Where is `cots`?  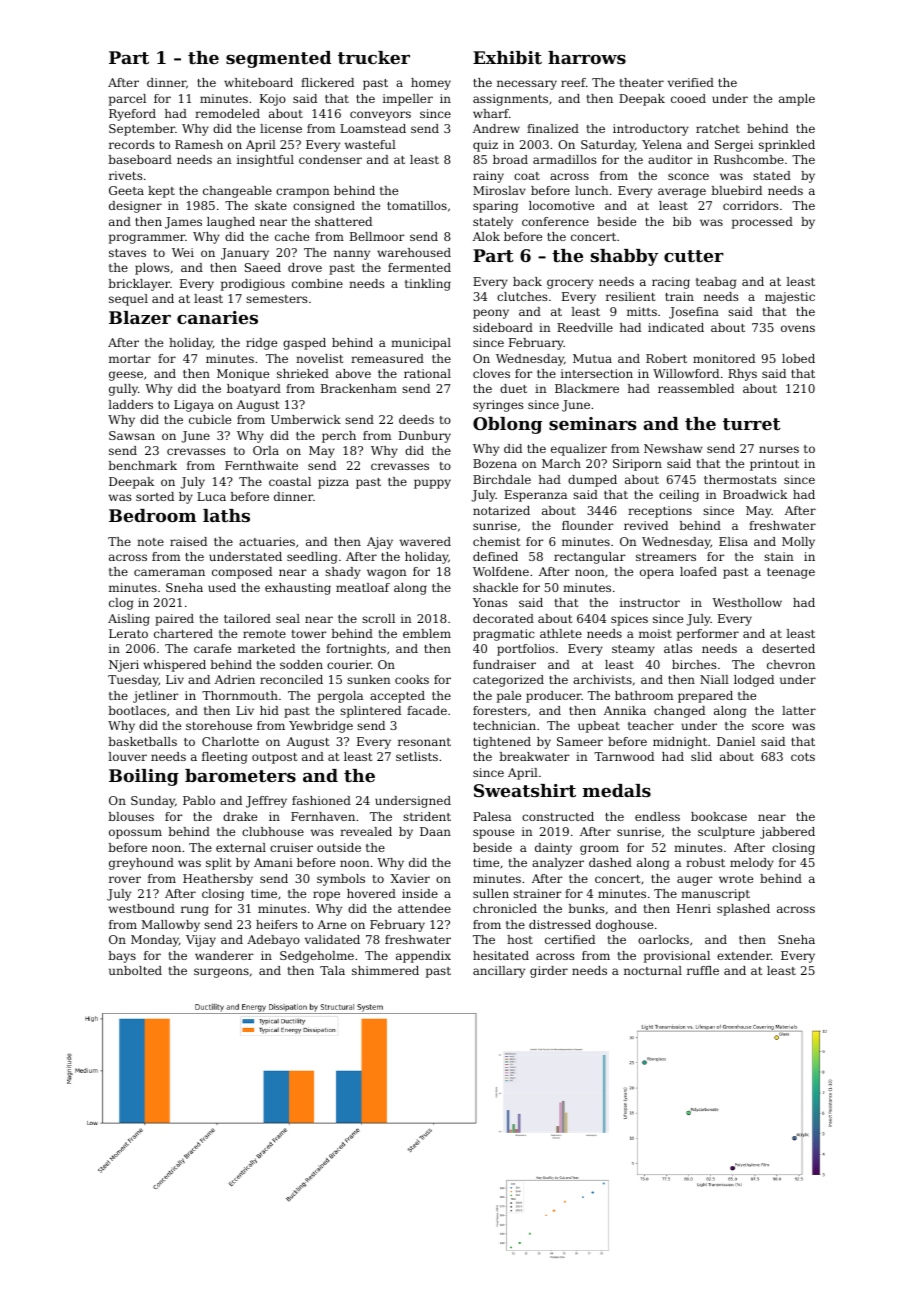
cots is located at coordinates (803, 757).
